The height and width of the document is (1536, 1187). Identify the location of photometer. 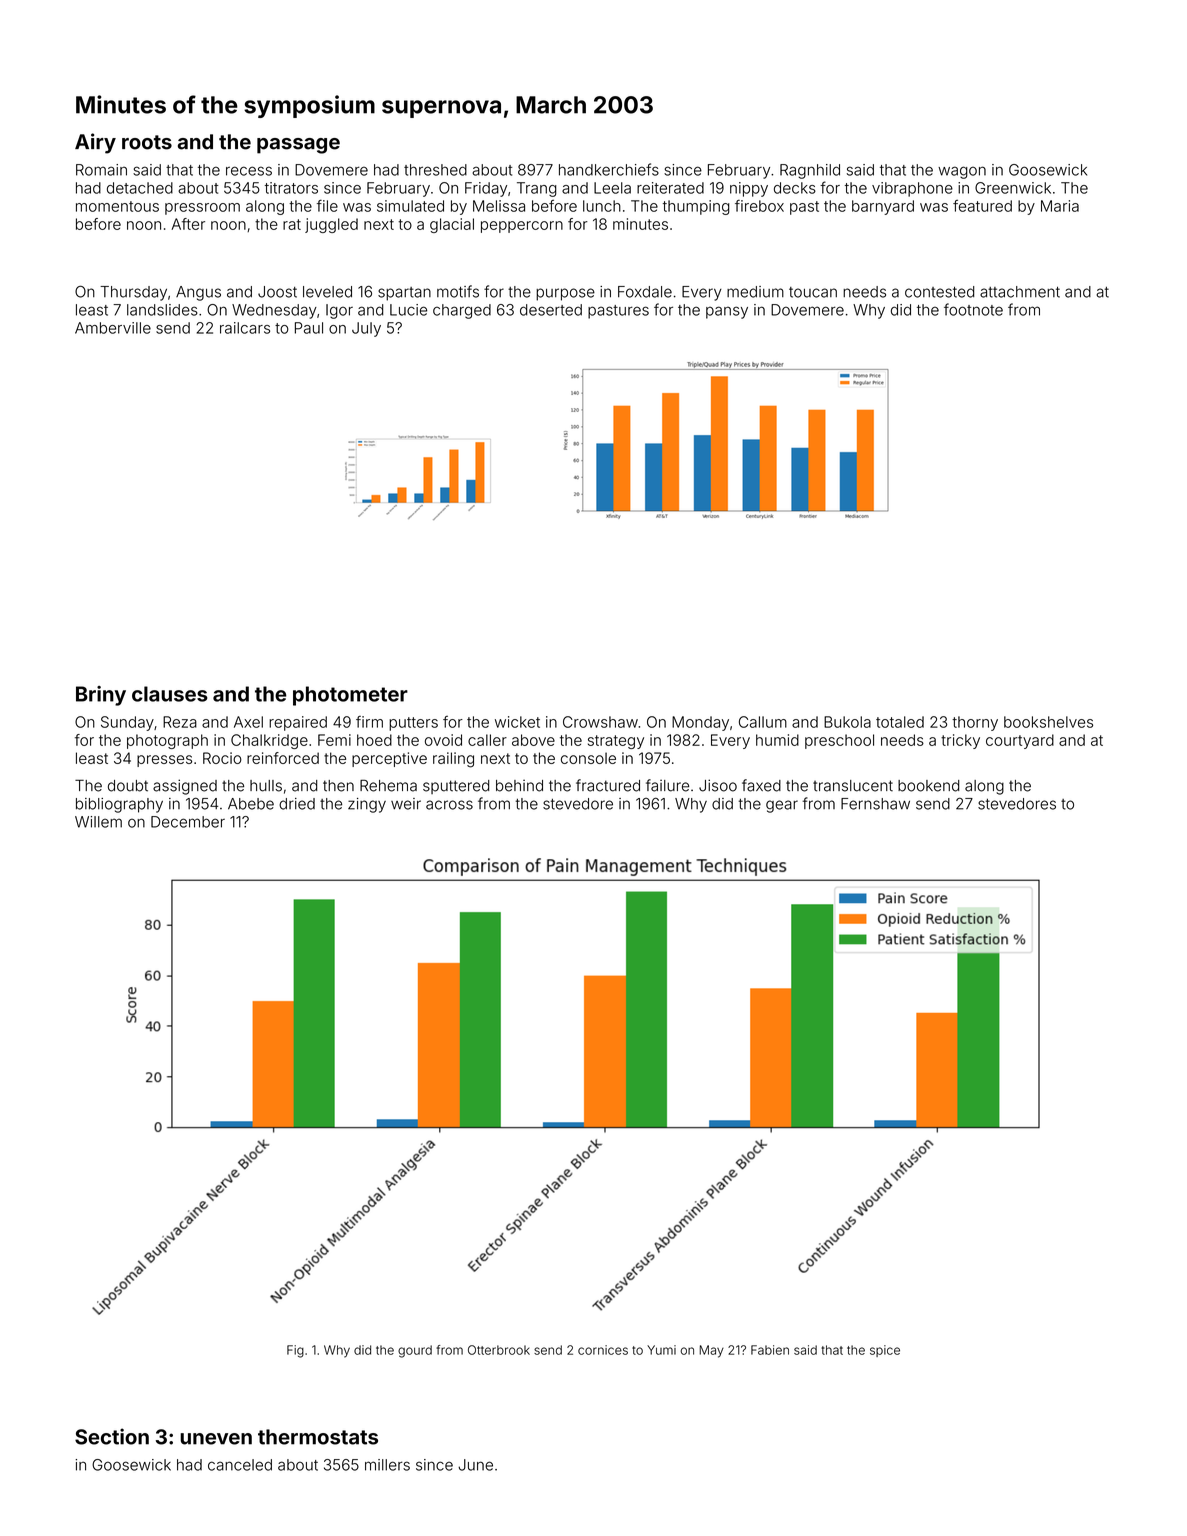
(350, 696).
